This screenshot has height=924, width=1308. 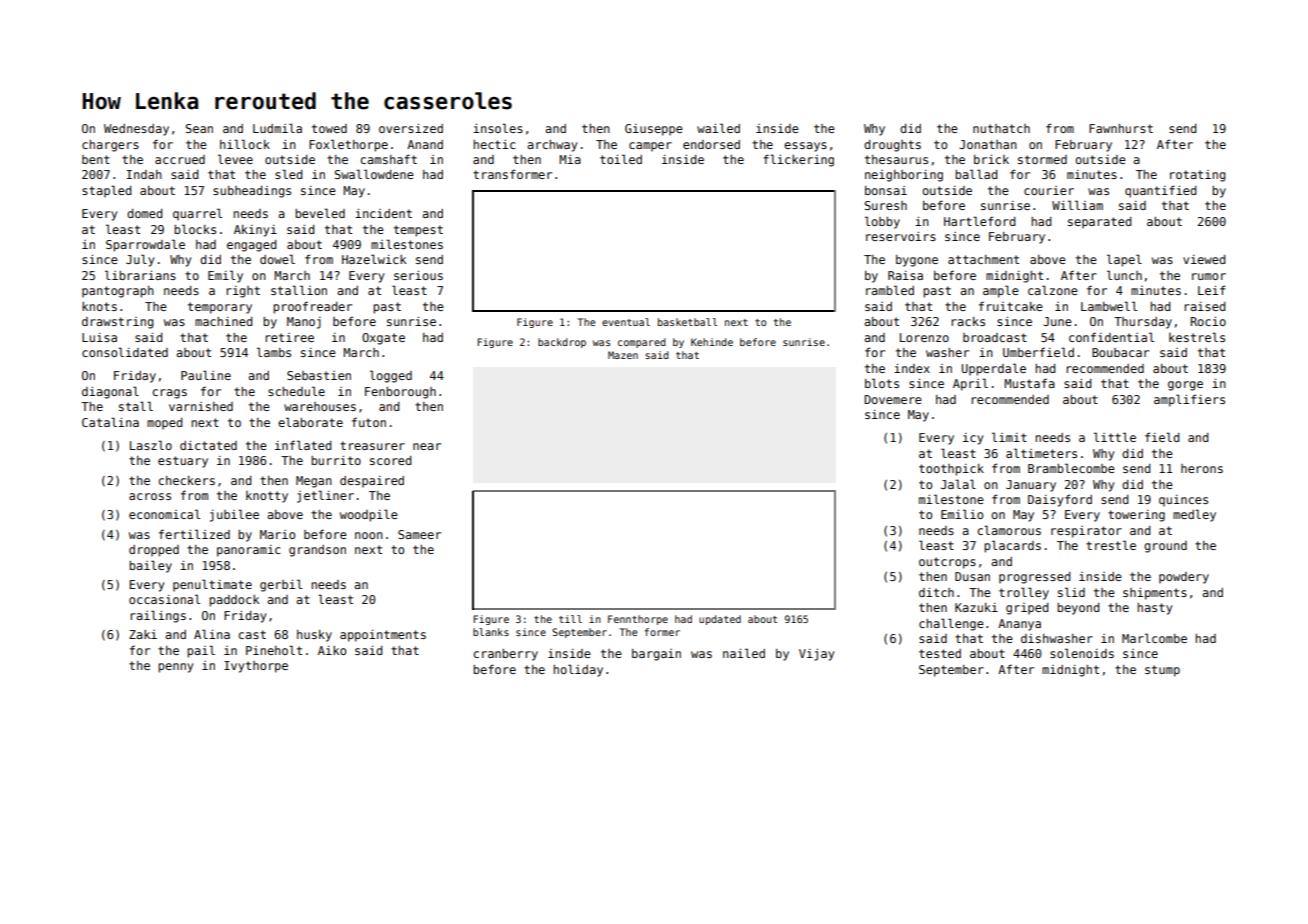 I want to click on Dovemere, so click(x=893, y=399).
